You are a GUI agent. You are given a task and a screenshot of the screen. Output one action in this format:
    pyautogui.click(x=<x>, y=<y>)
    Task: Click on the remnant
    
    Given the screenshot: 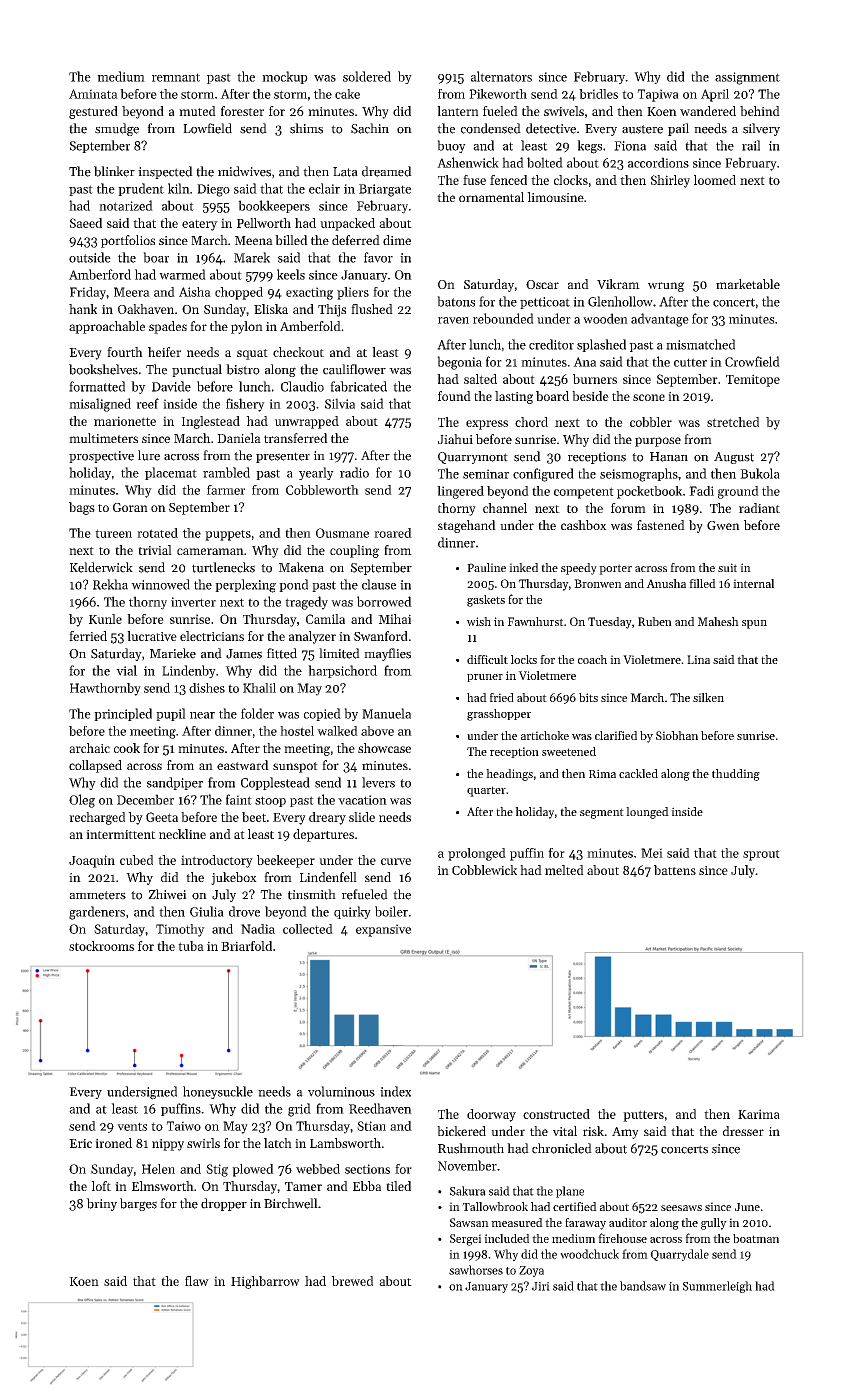 What is the action you would take?
    pyautogui.click(x=176, y=77)
